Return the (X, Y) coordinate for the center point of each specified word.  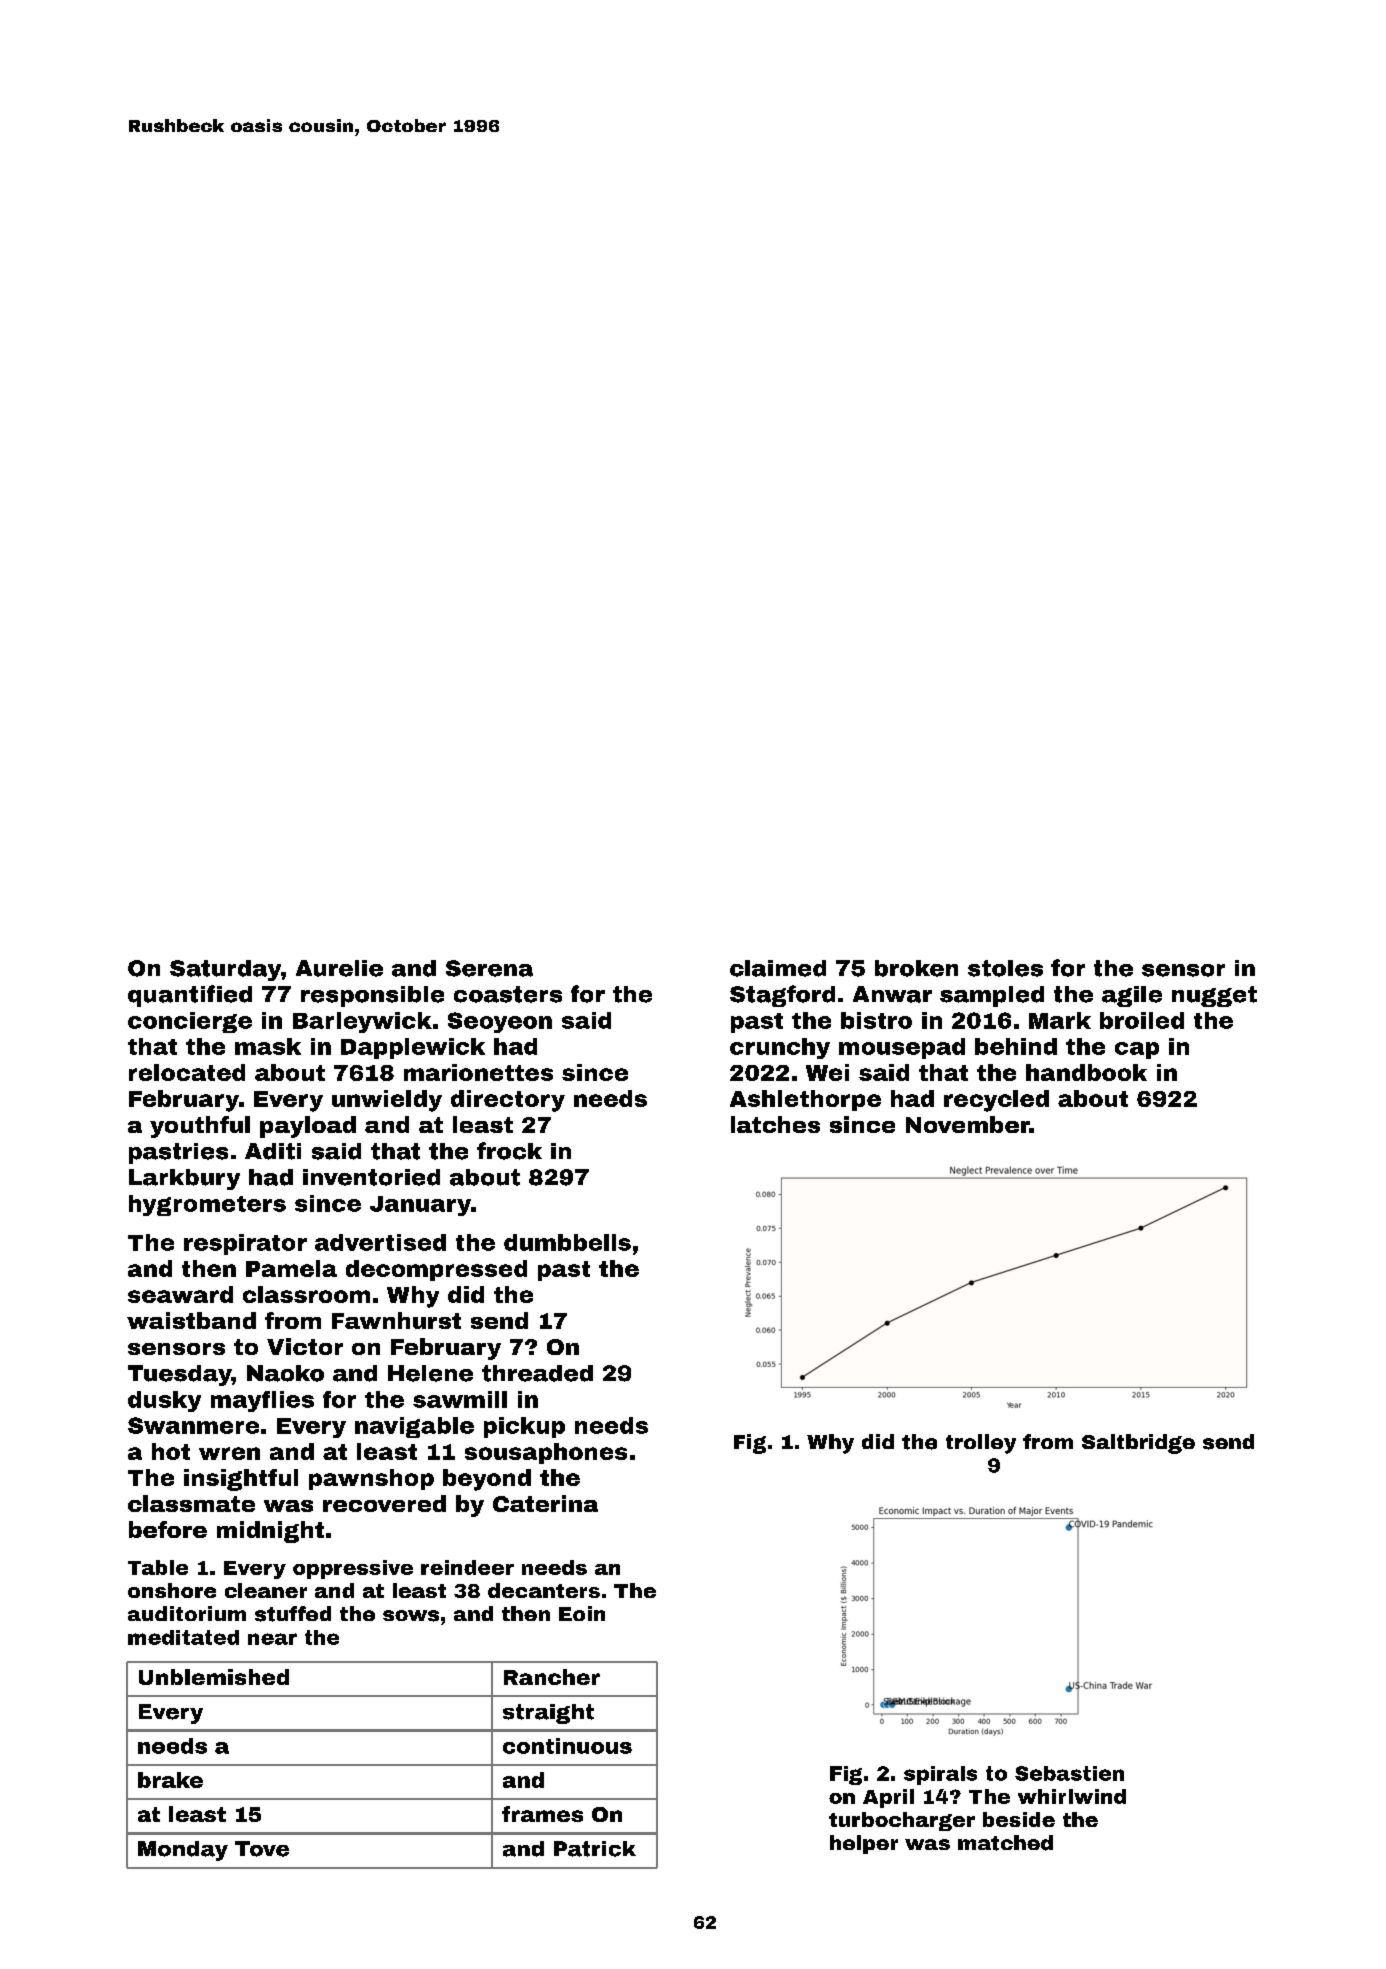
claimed (778, 968)
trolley (981, 1444)
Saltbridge (1138, 1444)
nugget (1214, 996)
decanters (544, 1590)
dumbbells (567, 1242)
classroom (306, 1294)
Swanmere (193, 1425)
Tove (262, 1849)
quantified (190, 996)
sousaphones (546, 1453)
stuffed (293, 1614)
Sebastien (1069, 1773)
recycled (996, 1101)
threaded (537, 1373)
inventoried (371, 1177)
